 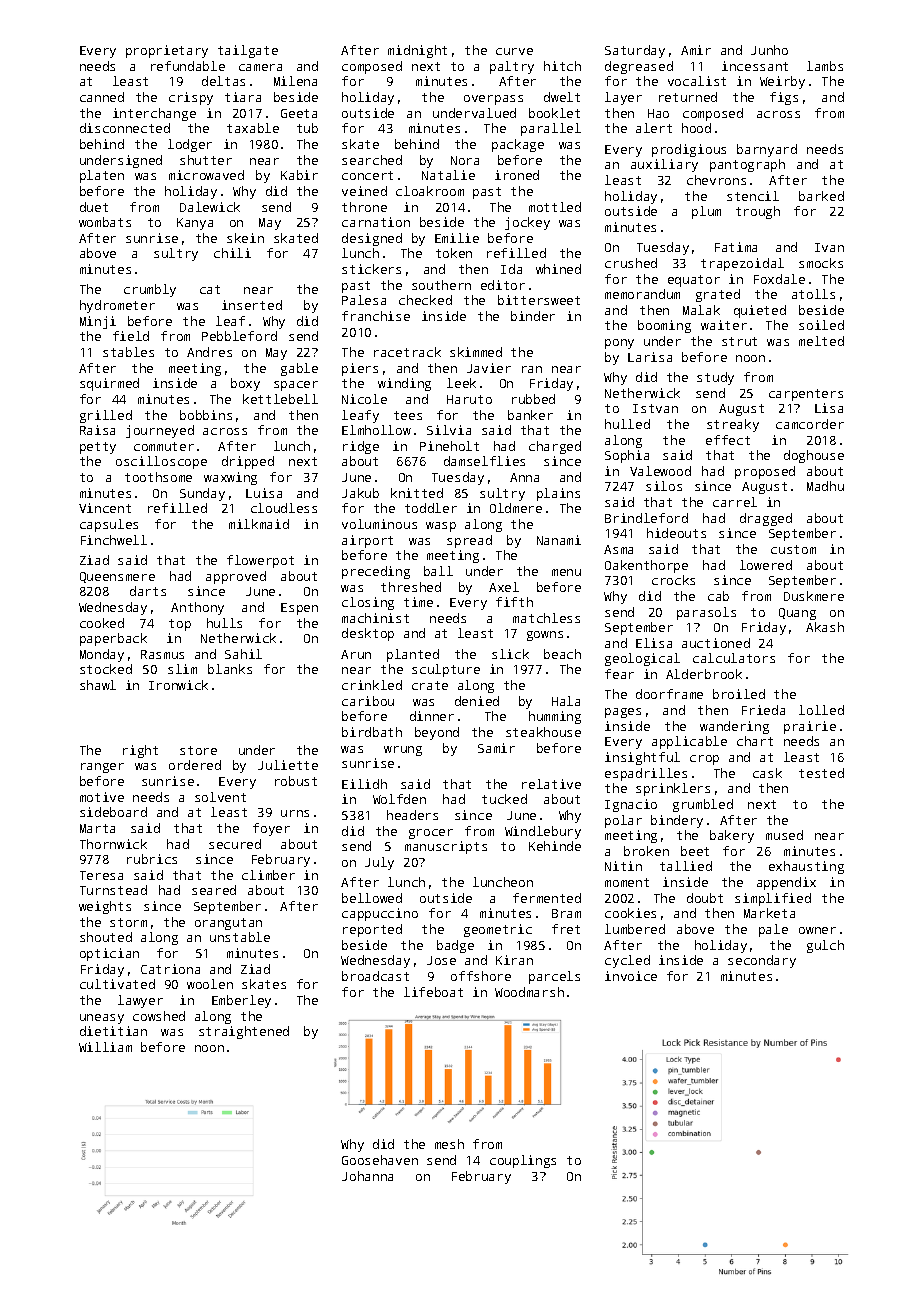 I want to click on ridge, so click(x=361, y=447).
